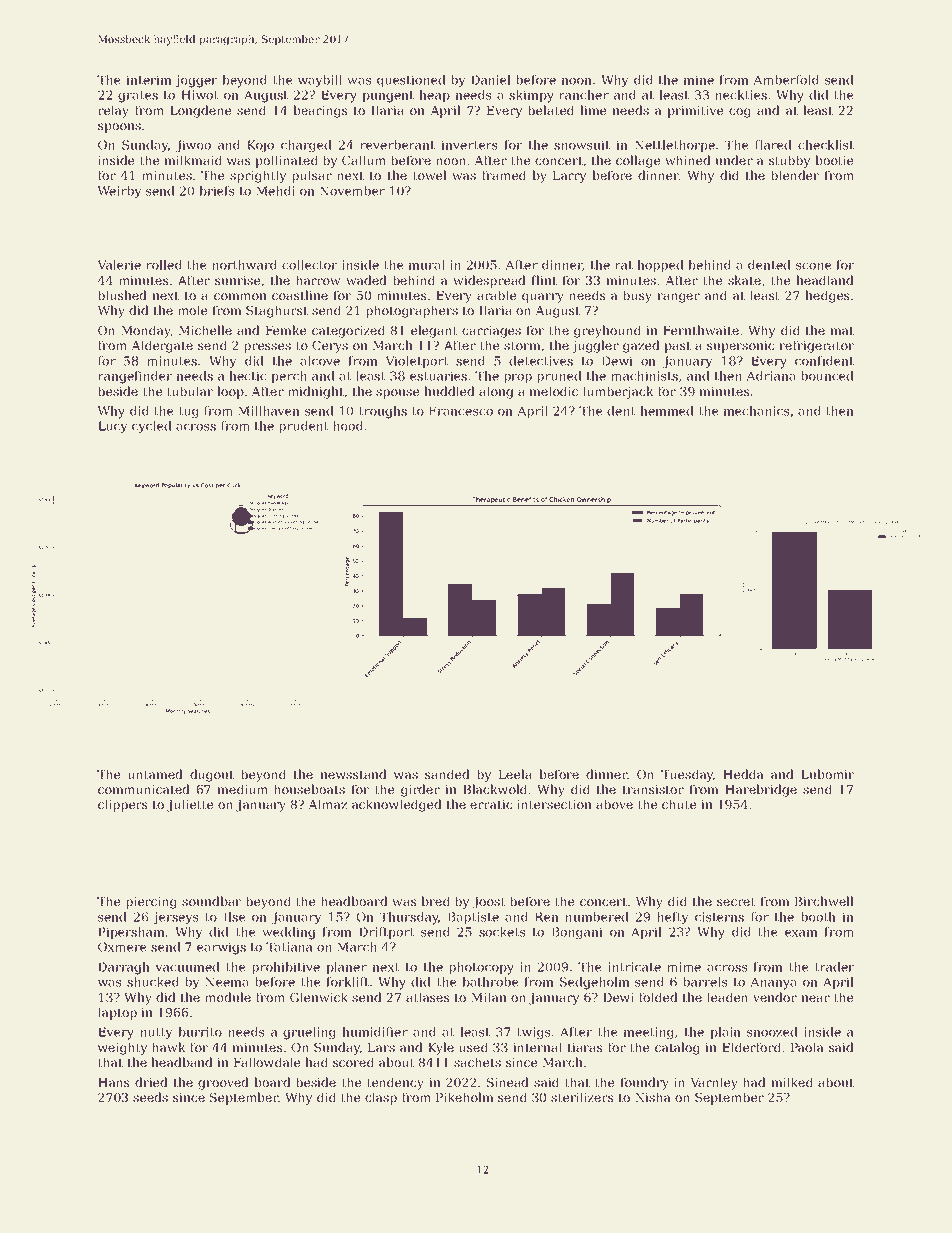 This image has width=952, height=1233. I want to click on Amberfold, so click(786, 80).
